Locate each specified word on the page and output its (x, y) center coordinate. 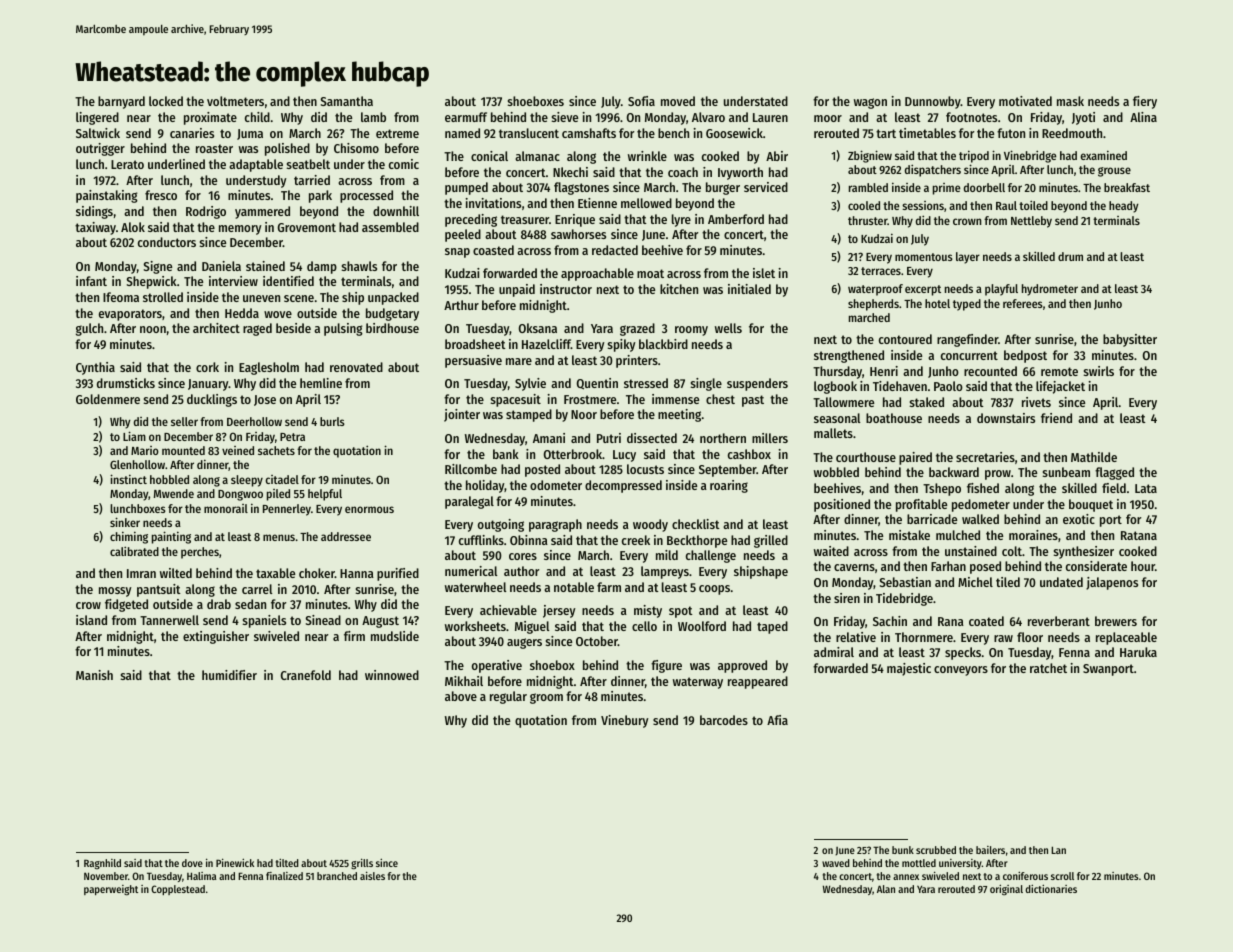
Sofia (641, 101)
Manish (94, 675)
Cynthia (95, 368)
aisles (372, 875)
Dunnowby (933, 102)
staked (927, 402)
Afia (777, 720)
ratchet (1048, 668)
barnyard (121, 102)
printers (637, 361)
